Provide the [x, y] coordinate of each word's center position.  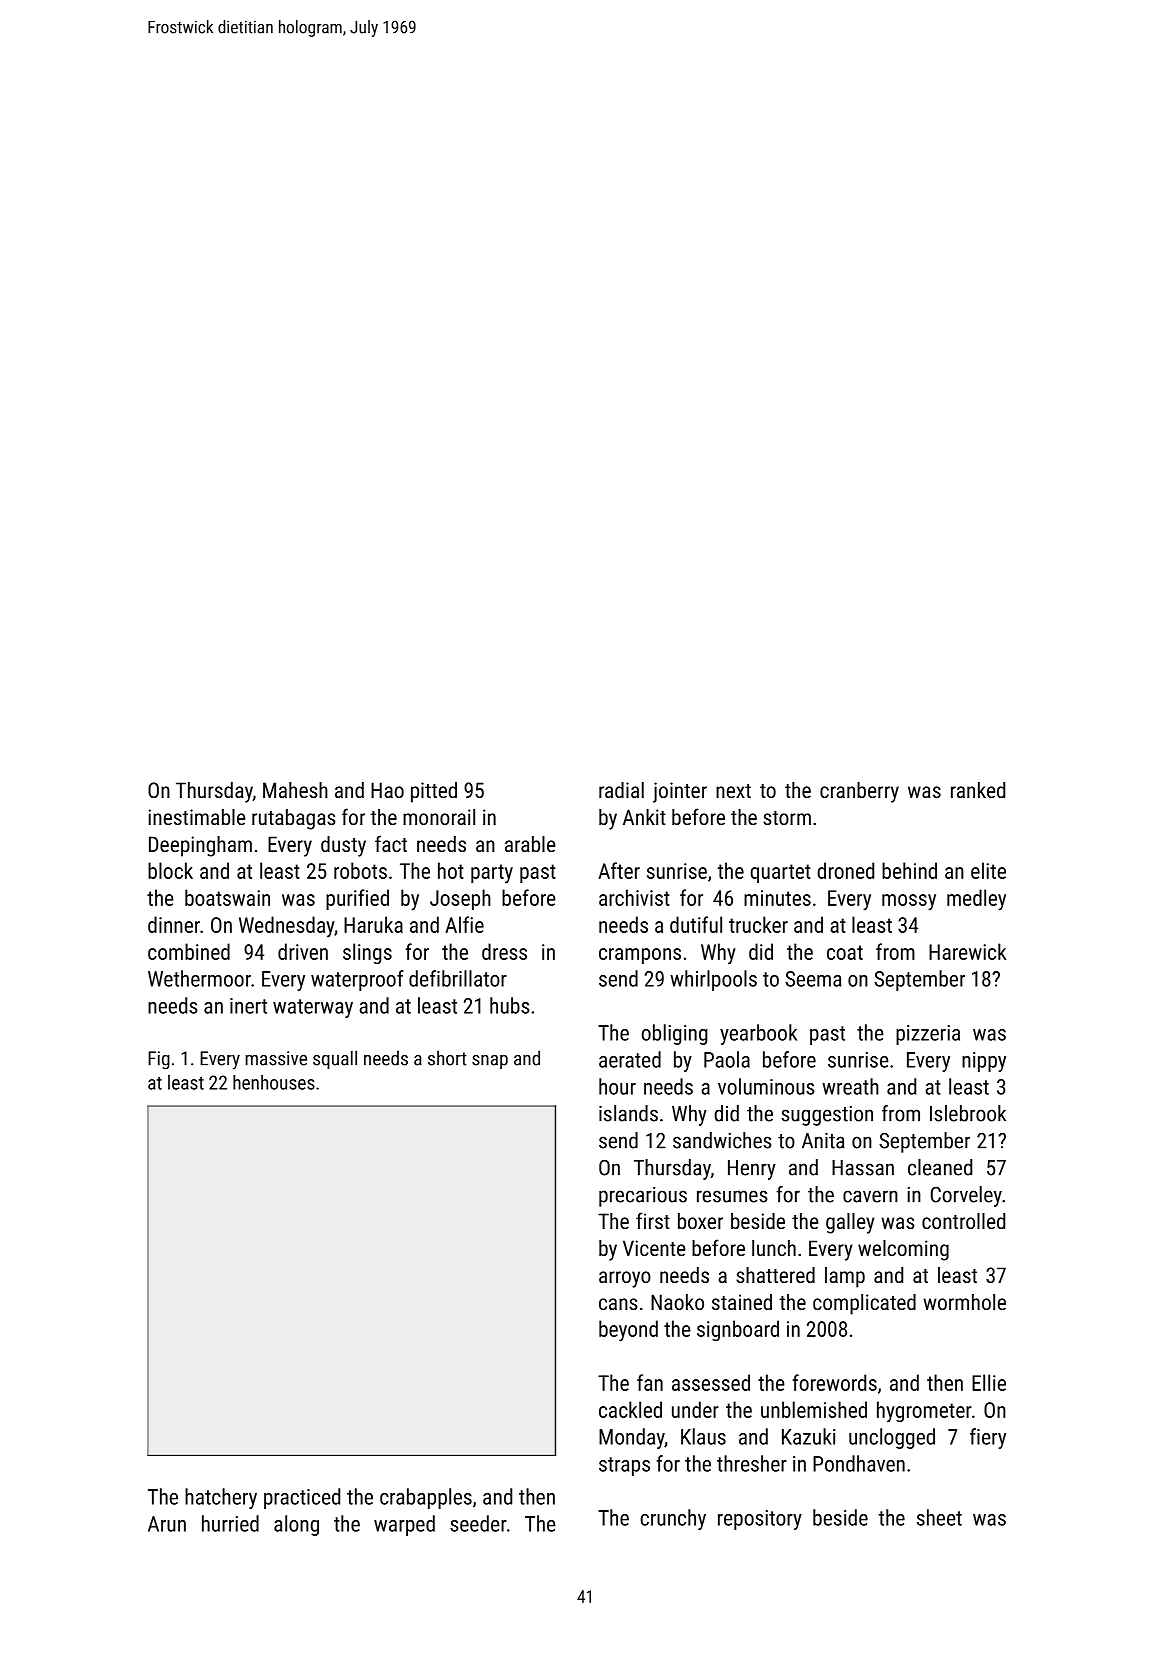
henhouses [274, 1082]
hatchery [221, 1498]
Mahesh [295, 790]
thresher [752, 1463]
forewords [835, 1382]
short [447, 1058]
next [733, 791]
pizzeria [928, 1035]
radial [621, 790]
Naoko [677, 1302]
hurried [230, 1523]
